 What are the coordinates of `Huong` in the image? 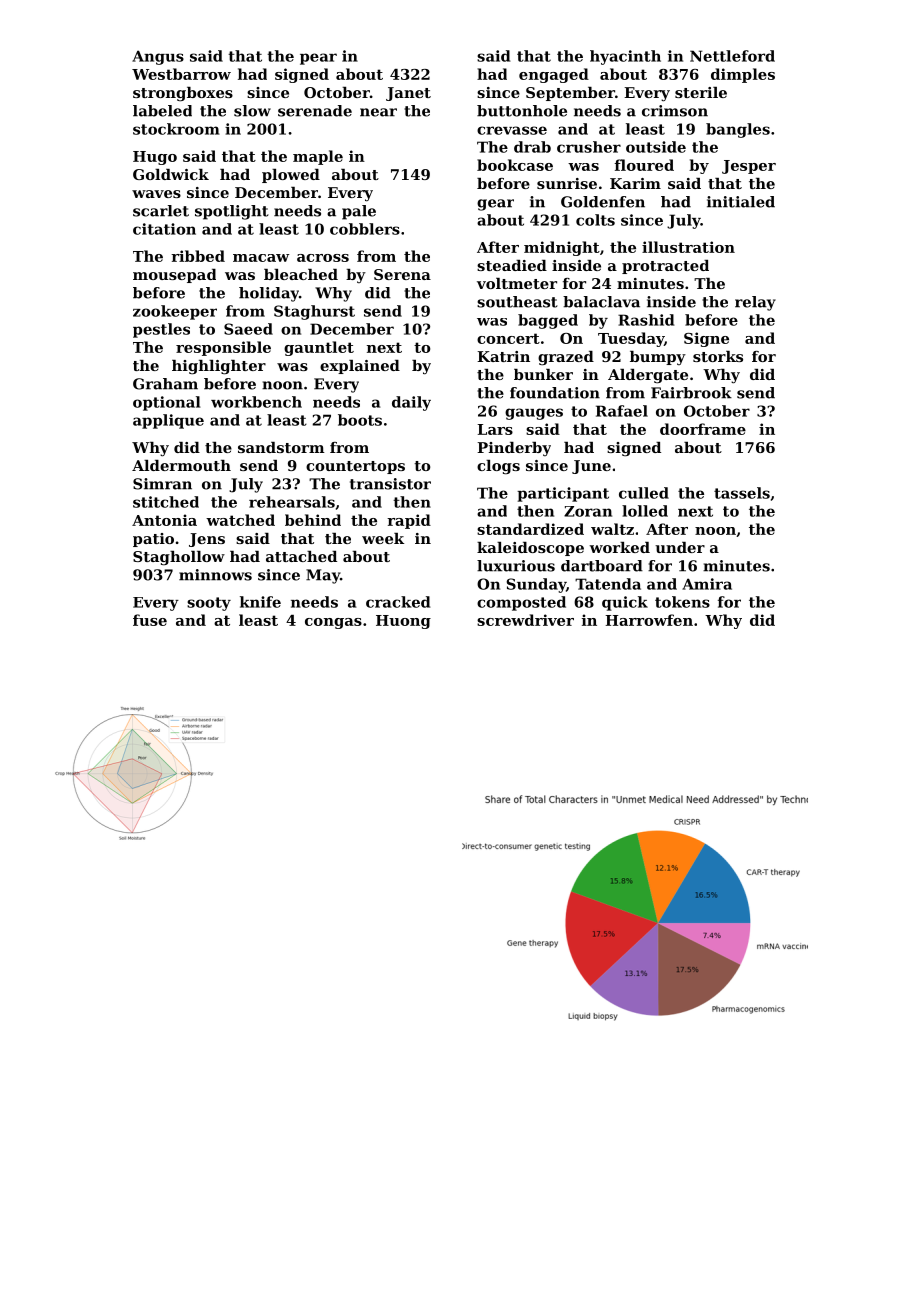 It's located at (403, 622).
